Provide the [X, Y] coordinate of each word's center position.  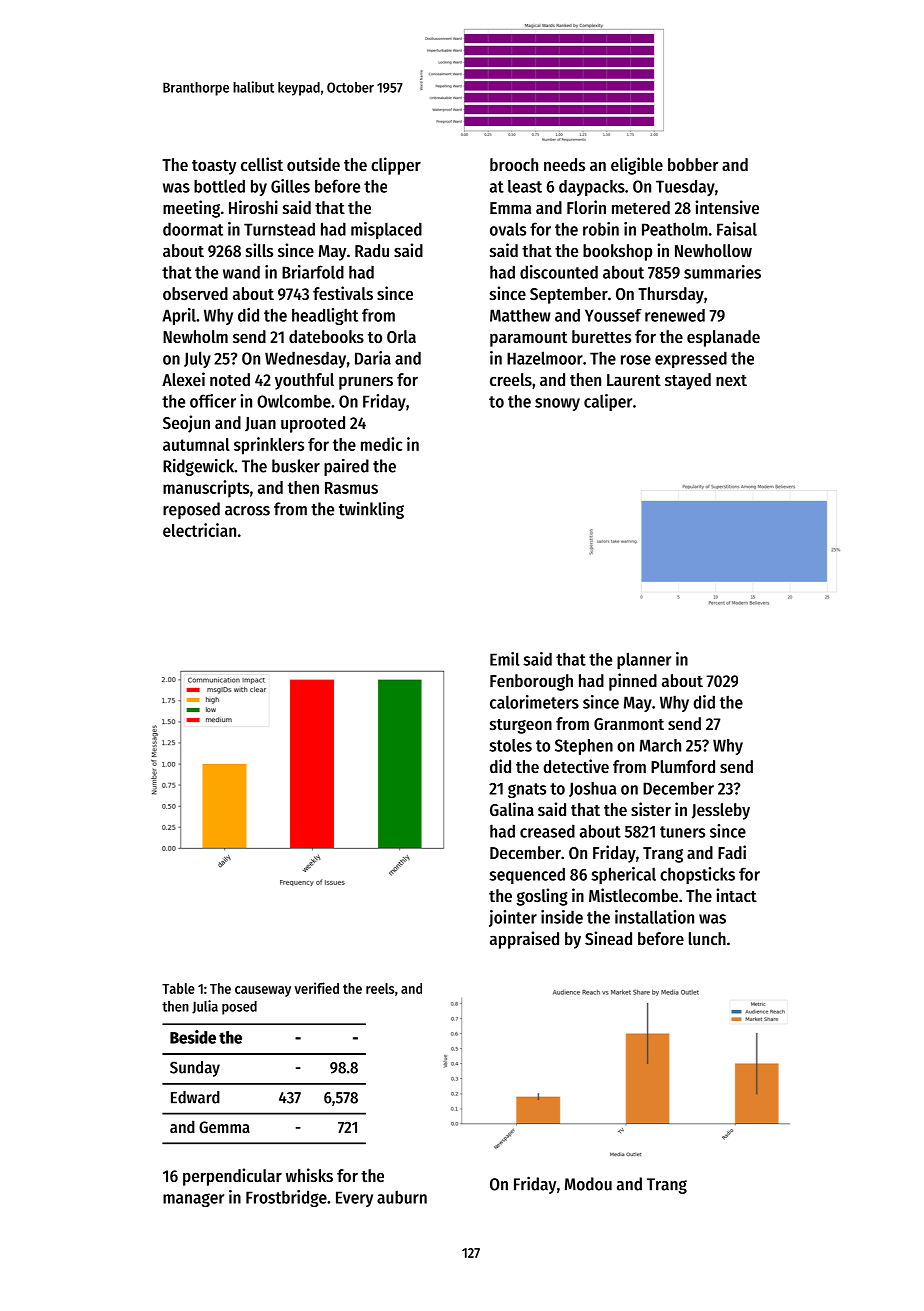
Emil [504, 659]
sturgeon [521, 726]
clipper [396, 166]
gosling [542, 897]
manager [193, 1200]
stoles [510, 745]
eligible [637, 166]
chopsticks [697, 875]
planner [644, 660]
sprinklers [269, 446]
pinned [633, 682]
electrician [199, 530]
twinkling [371, 510]
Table [178, 988]
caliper [608, 402]
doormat [193, 229]
